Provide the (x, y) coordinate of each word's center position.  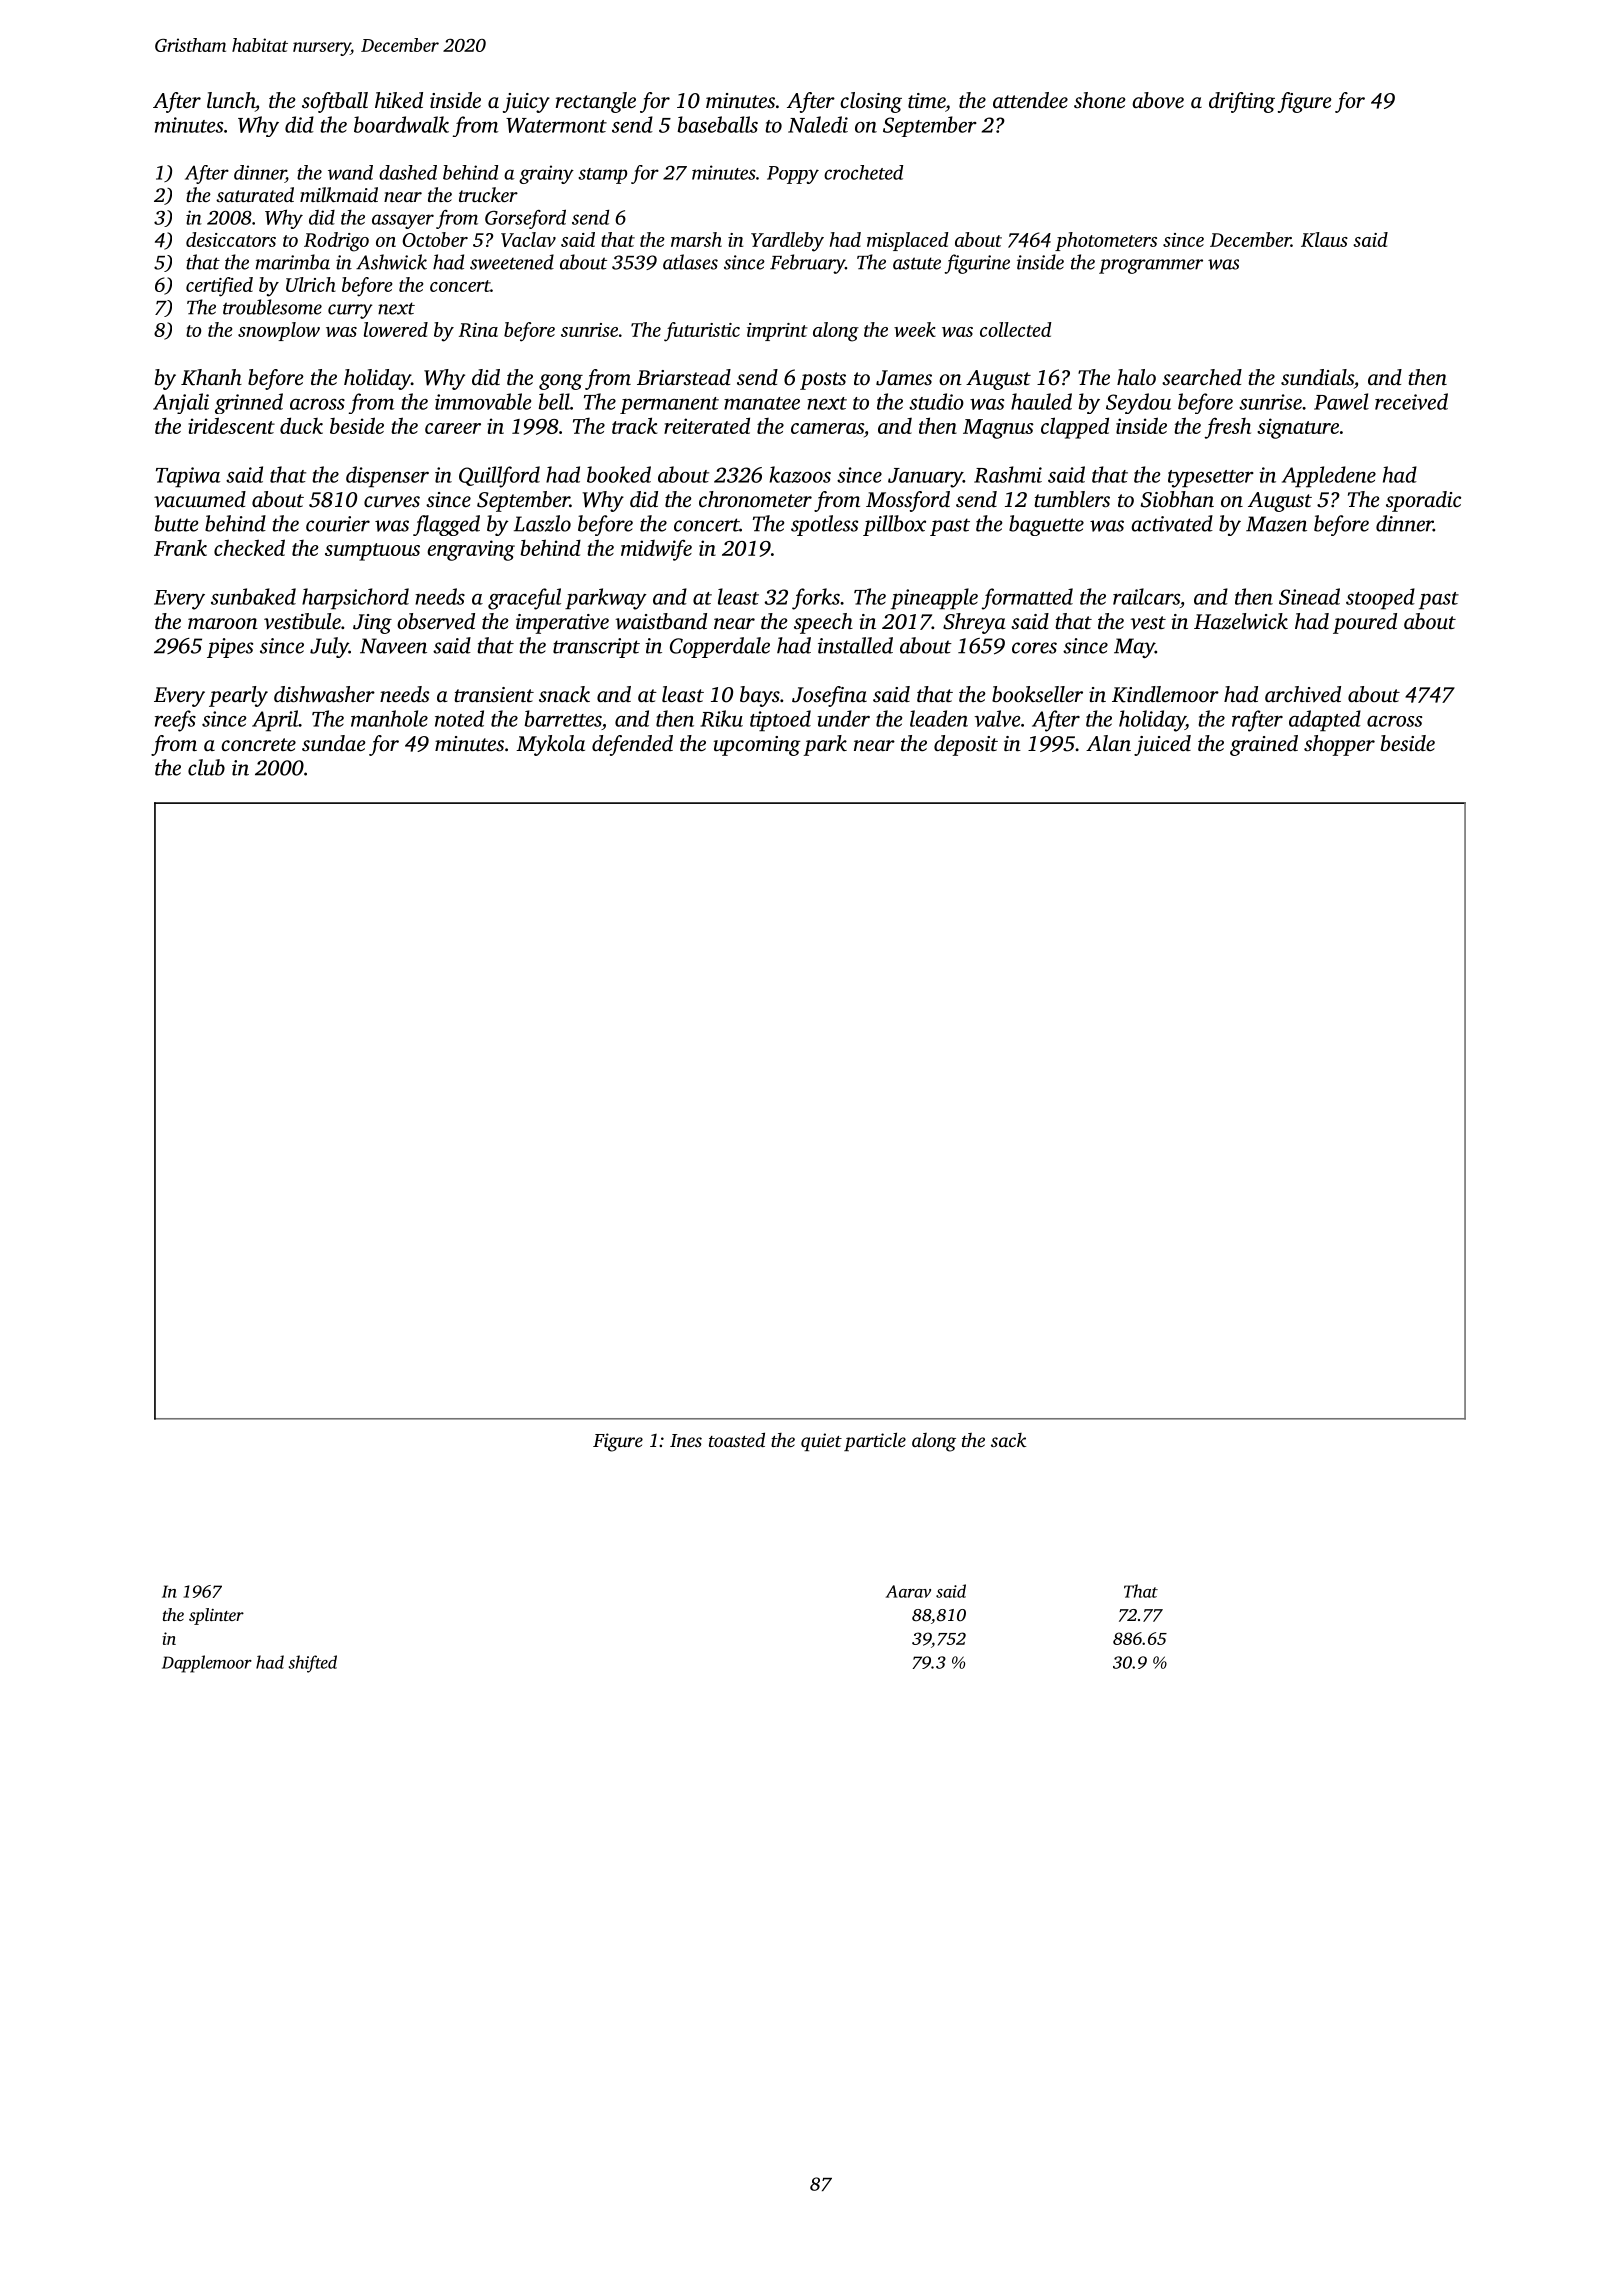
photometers (1106, 241)
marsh (696, 239)
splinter (216, 1616)
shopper (1339, 745)
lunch (231, 100)
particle (875, 1441)
